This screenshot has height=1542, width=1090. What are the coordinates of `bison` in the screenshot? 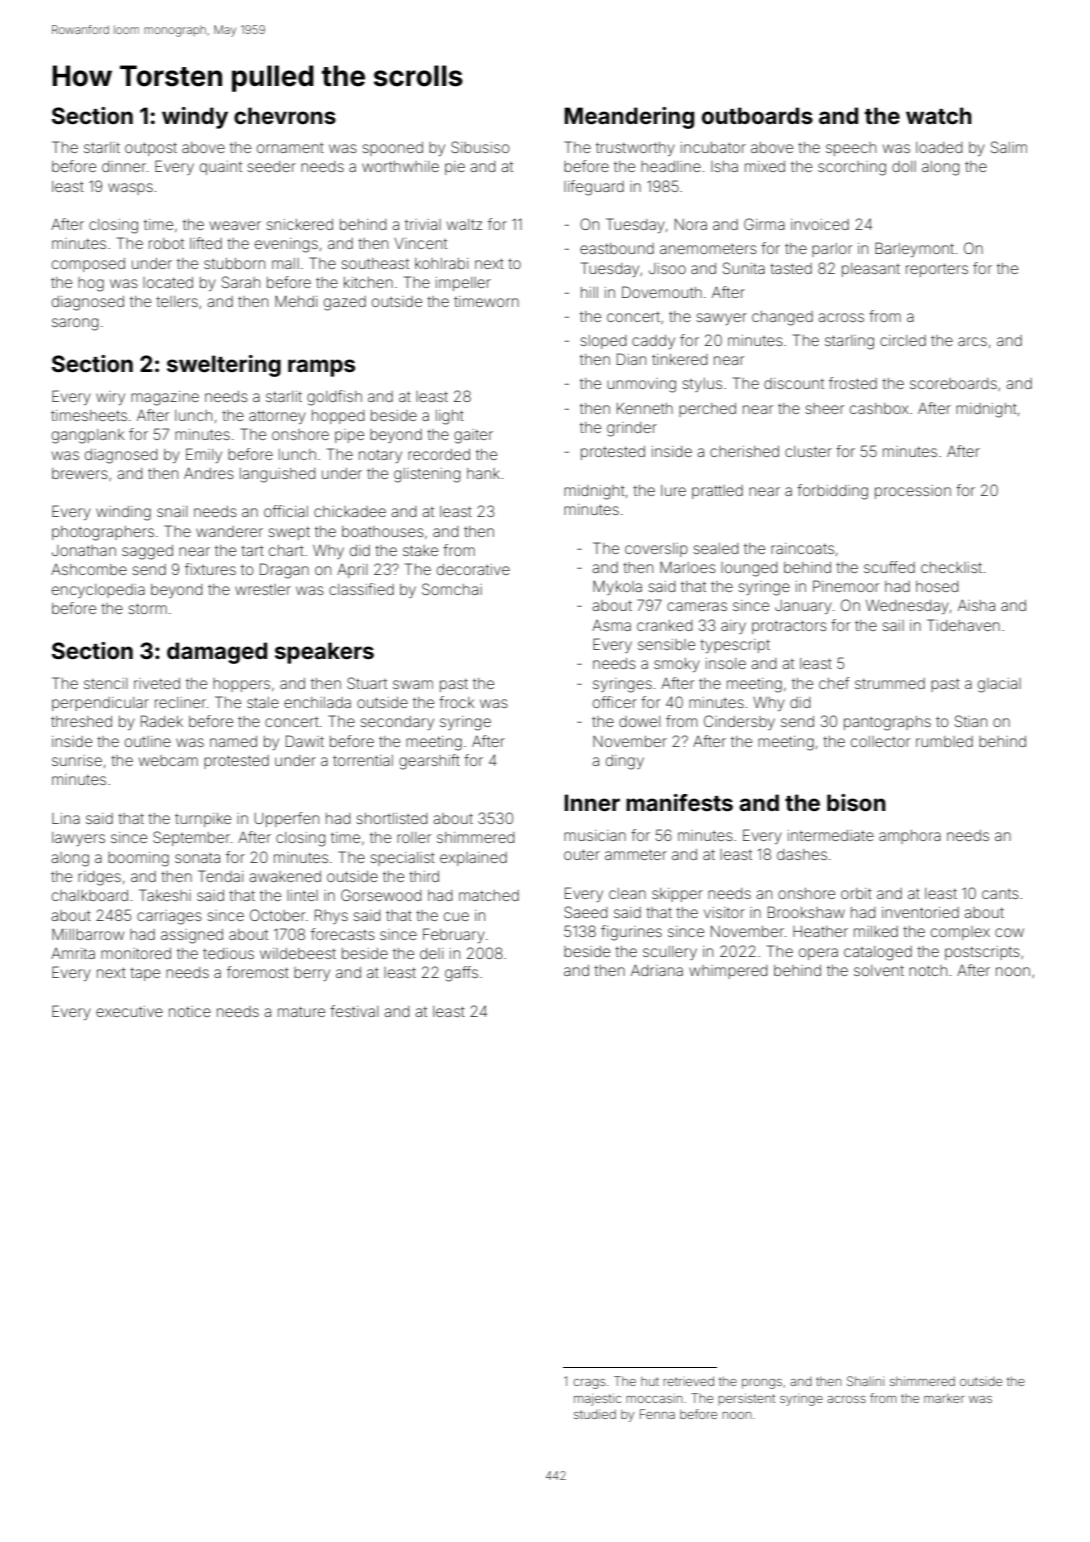 It's located at (856, 803).
